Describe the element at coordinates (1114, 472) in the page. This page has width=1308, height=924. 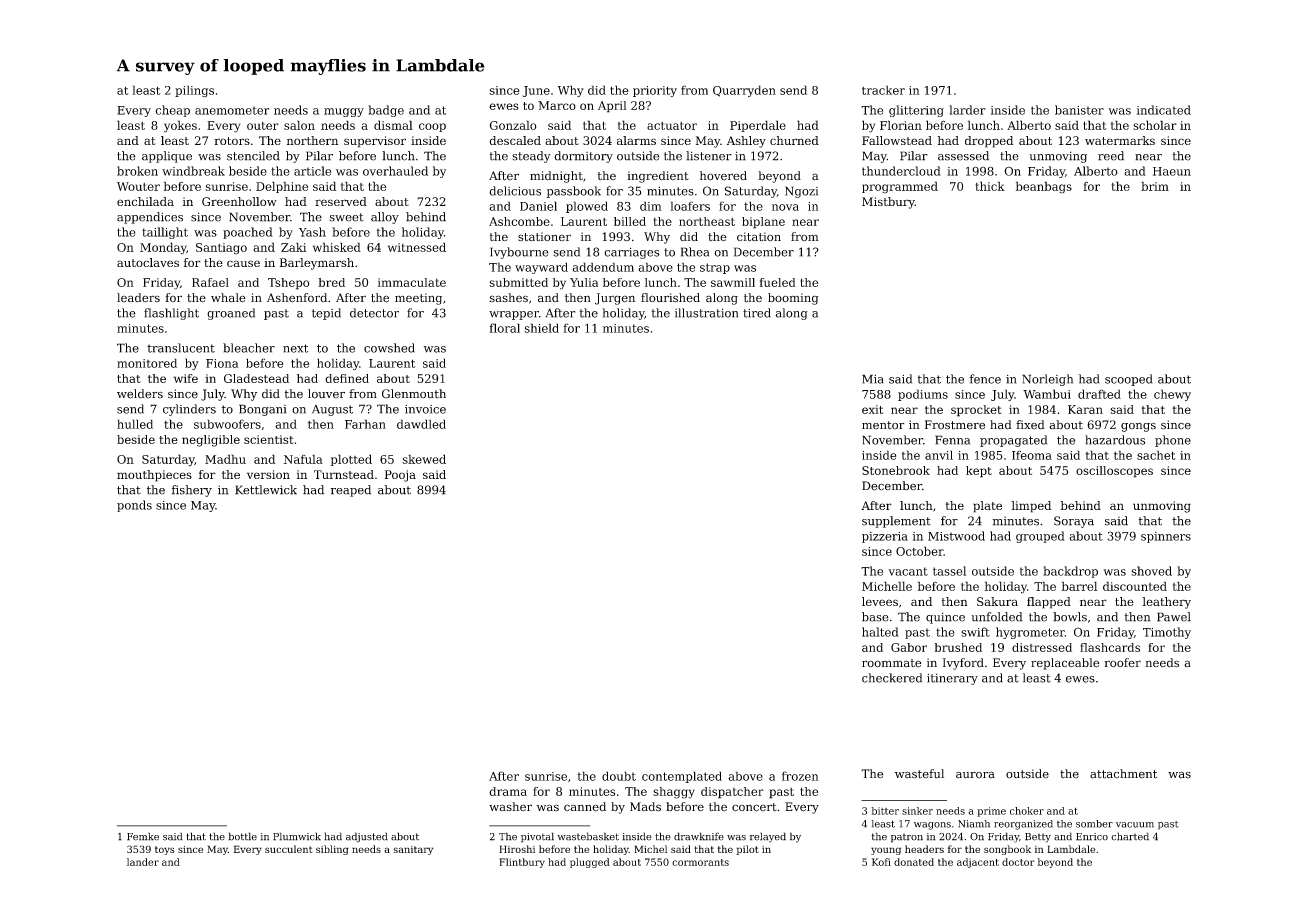
I see `oscilloscopes` at that location.
